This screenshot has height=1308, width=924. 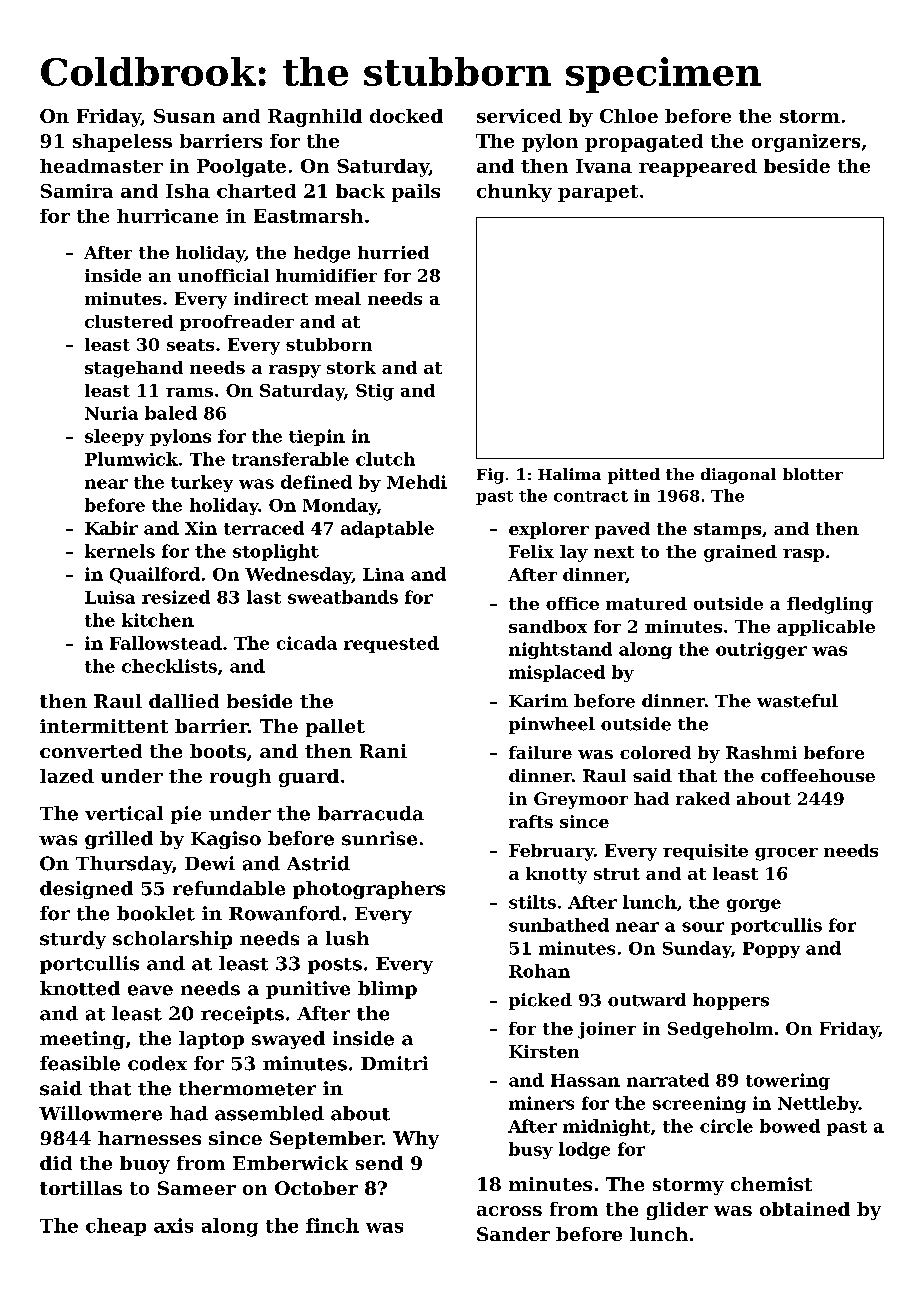 I want to click on chunky, so click(x=514, y=193).
